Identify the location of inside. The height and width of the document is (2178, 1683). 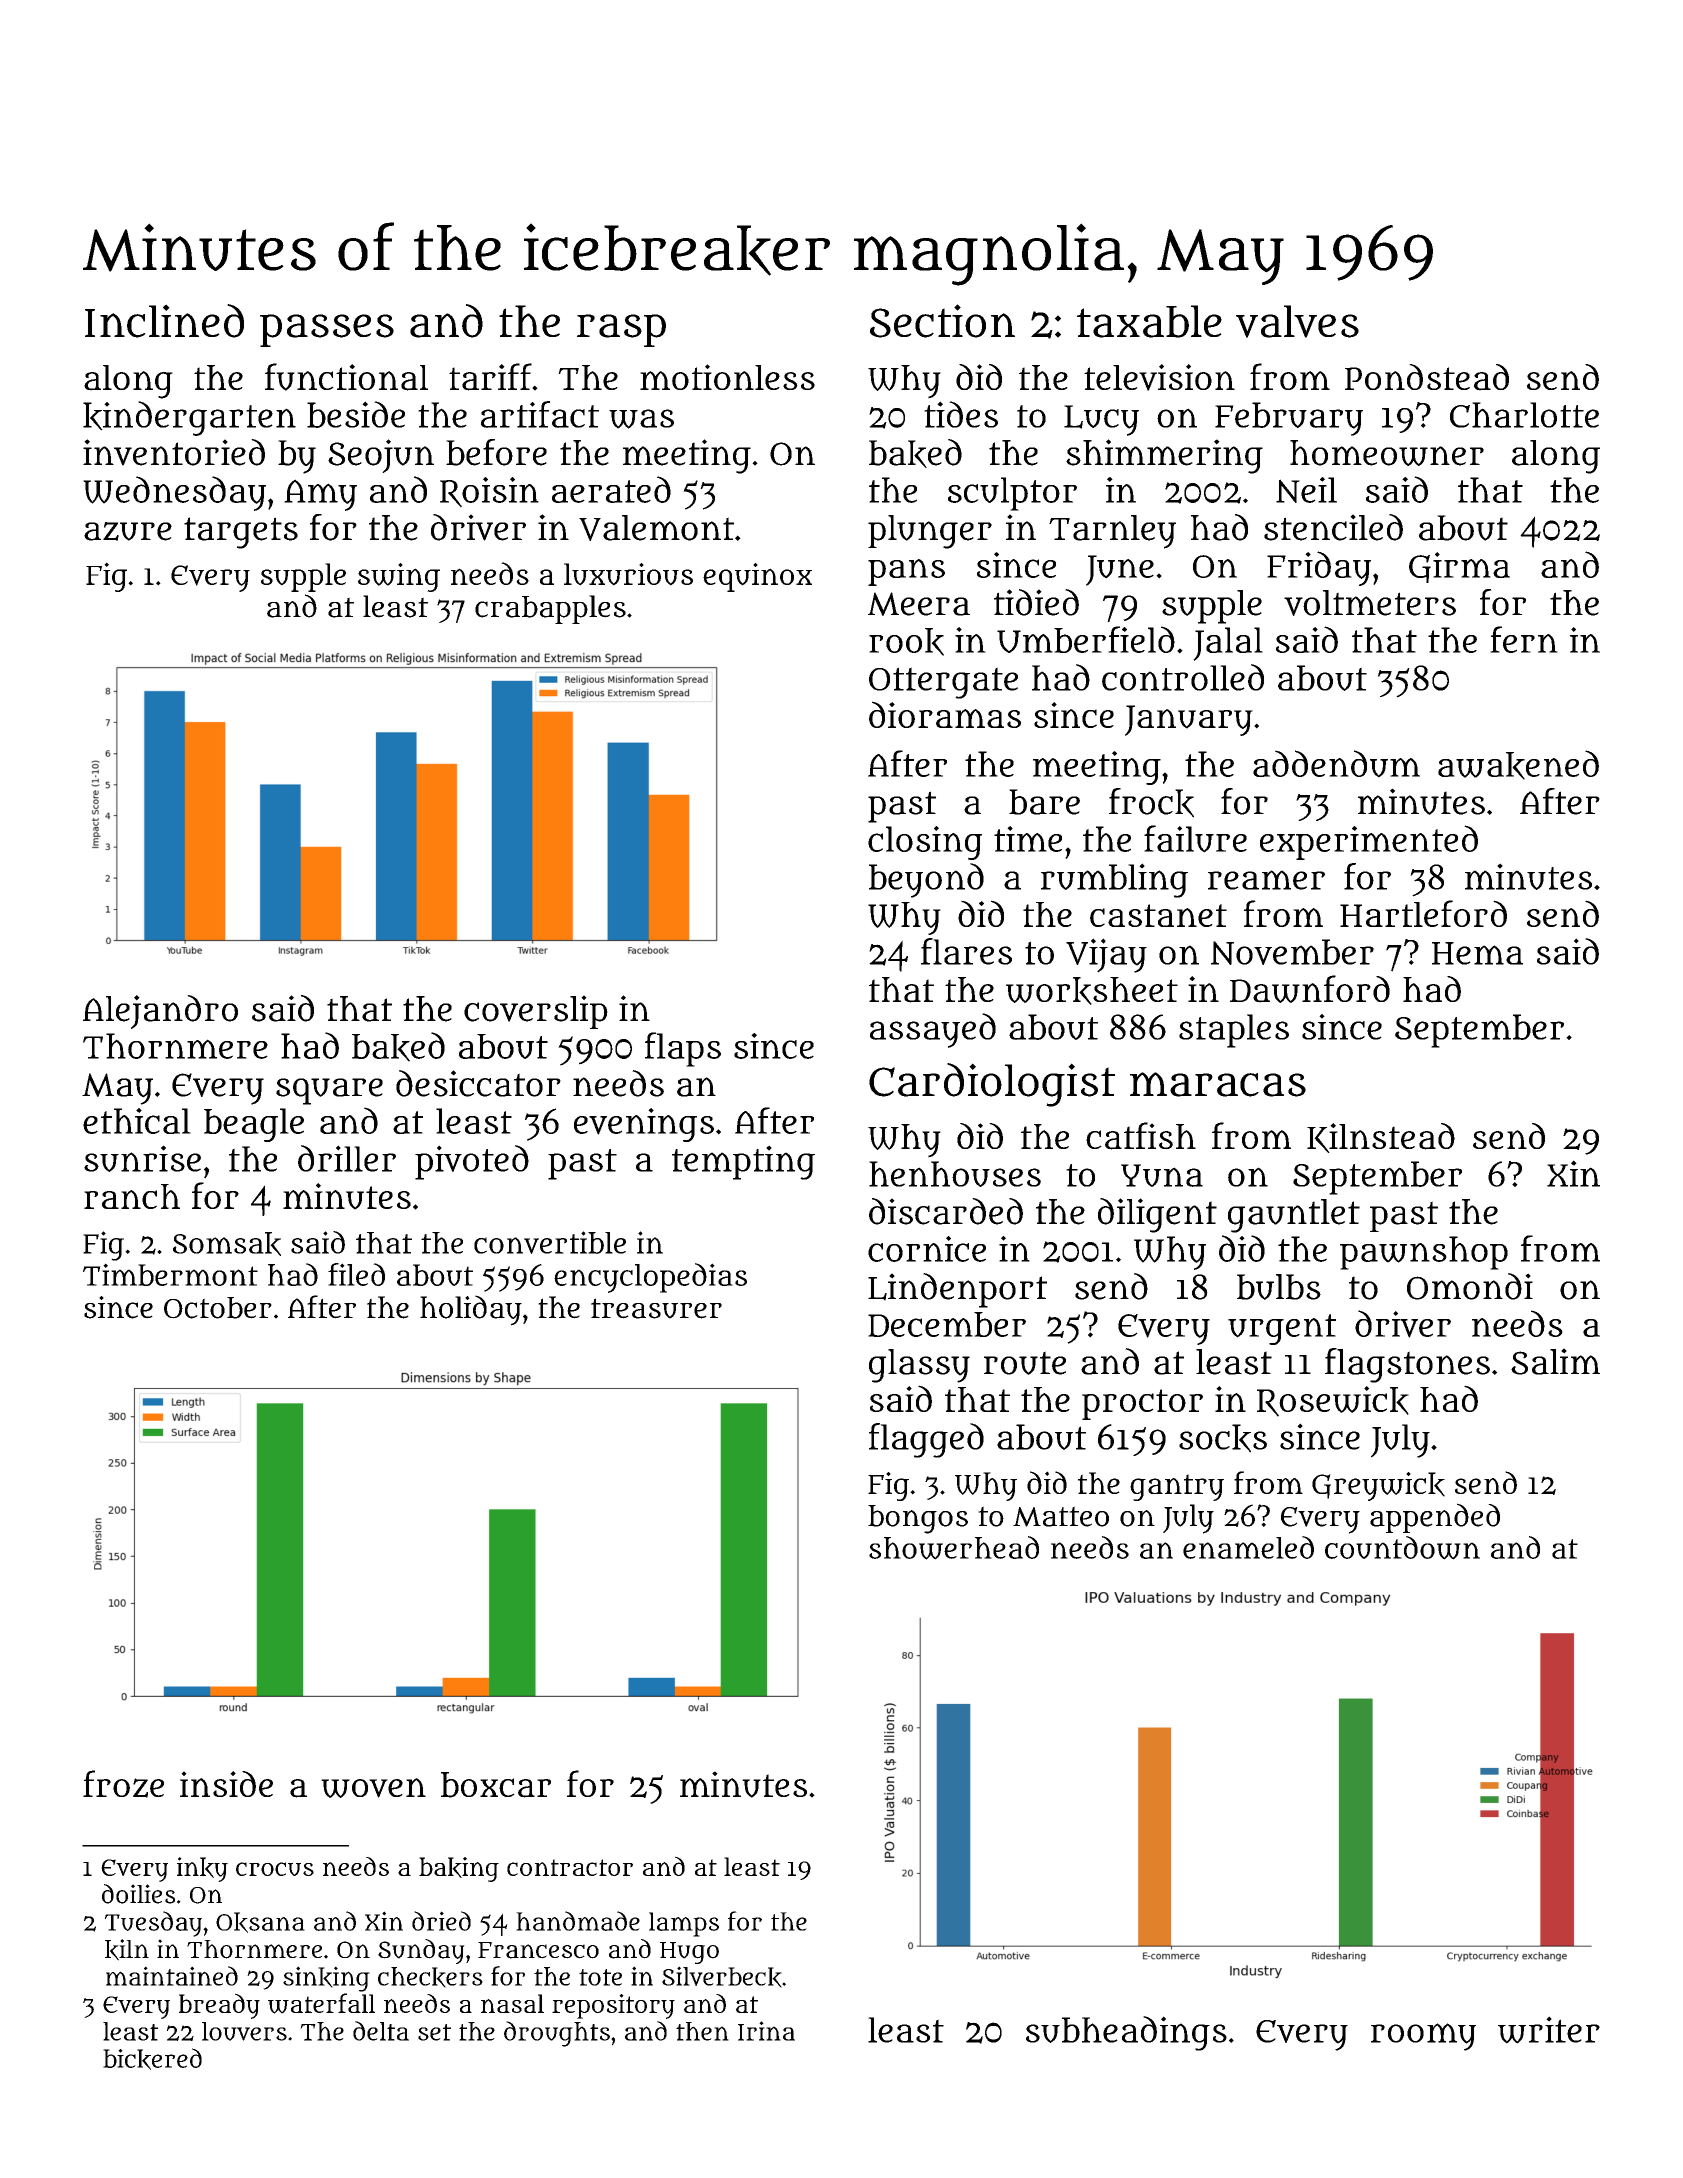
(226, 1784).
